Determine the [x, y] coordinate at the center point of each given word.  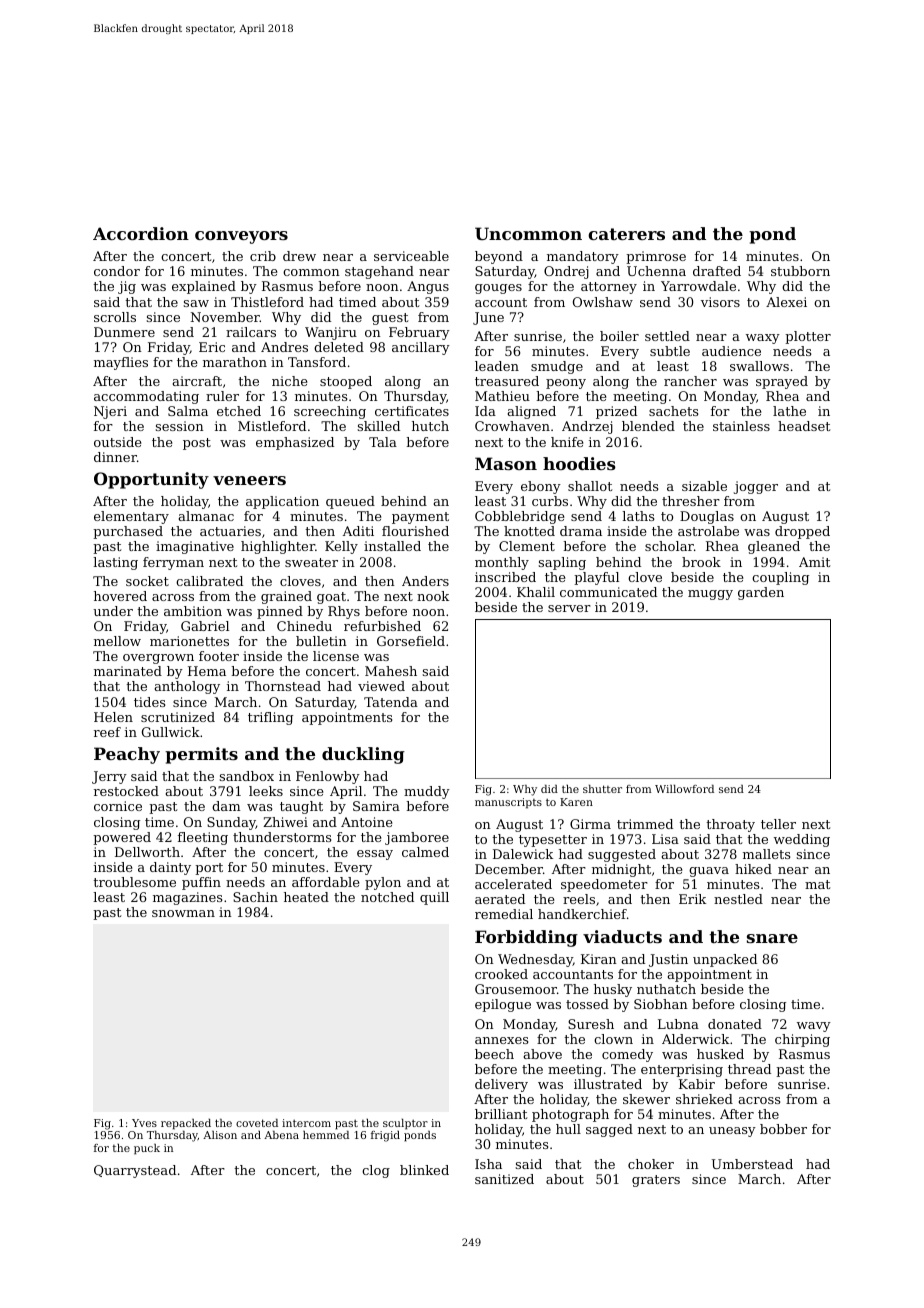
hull [568, 1129]
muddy [427, 792]
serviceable [411, 256]
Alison [220, 1135]
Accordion [141, 233]
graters [656, 1181]
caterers [626, 234]
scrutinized [178, 717]
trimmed [645, 824]
